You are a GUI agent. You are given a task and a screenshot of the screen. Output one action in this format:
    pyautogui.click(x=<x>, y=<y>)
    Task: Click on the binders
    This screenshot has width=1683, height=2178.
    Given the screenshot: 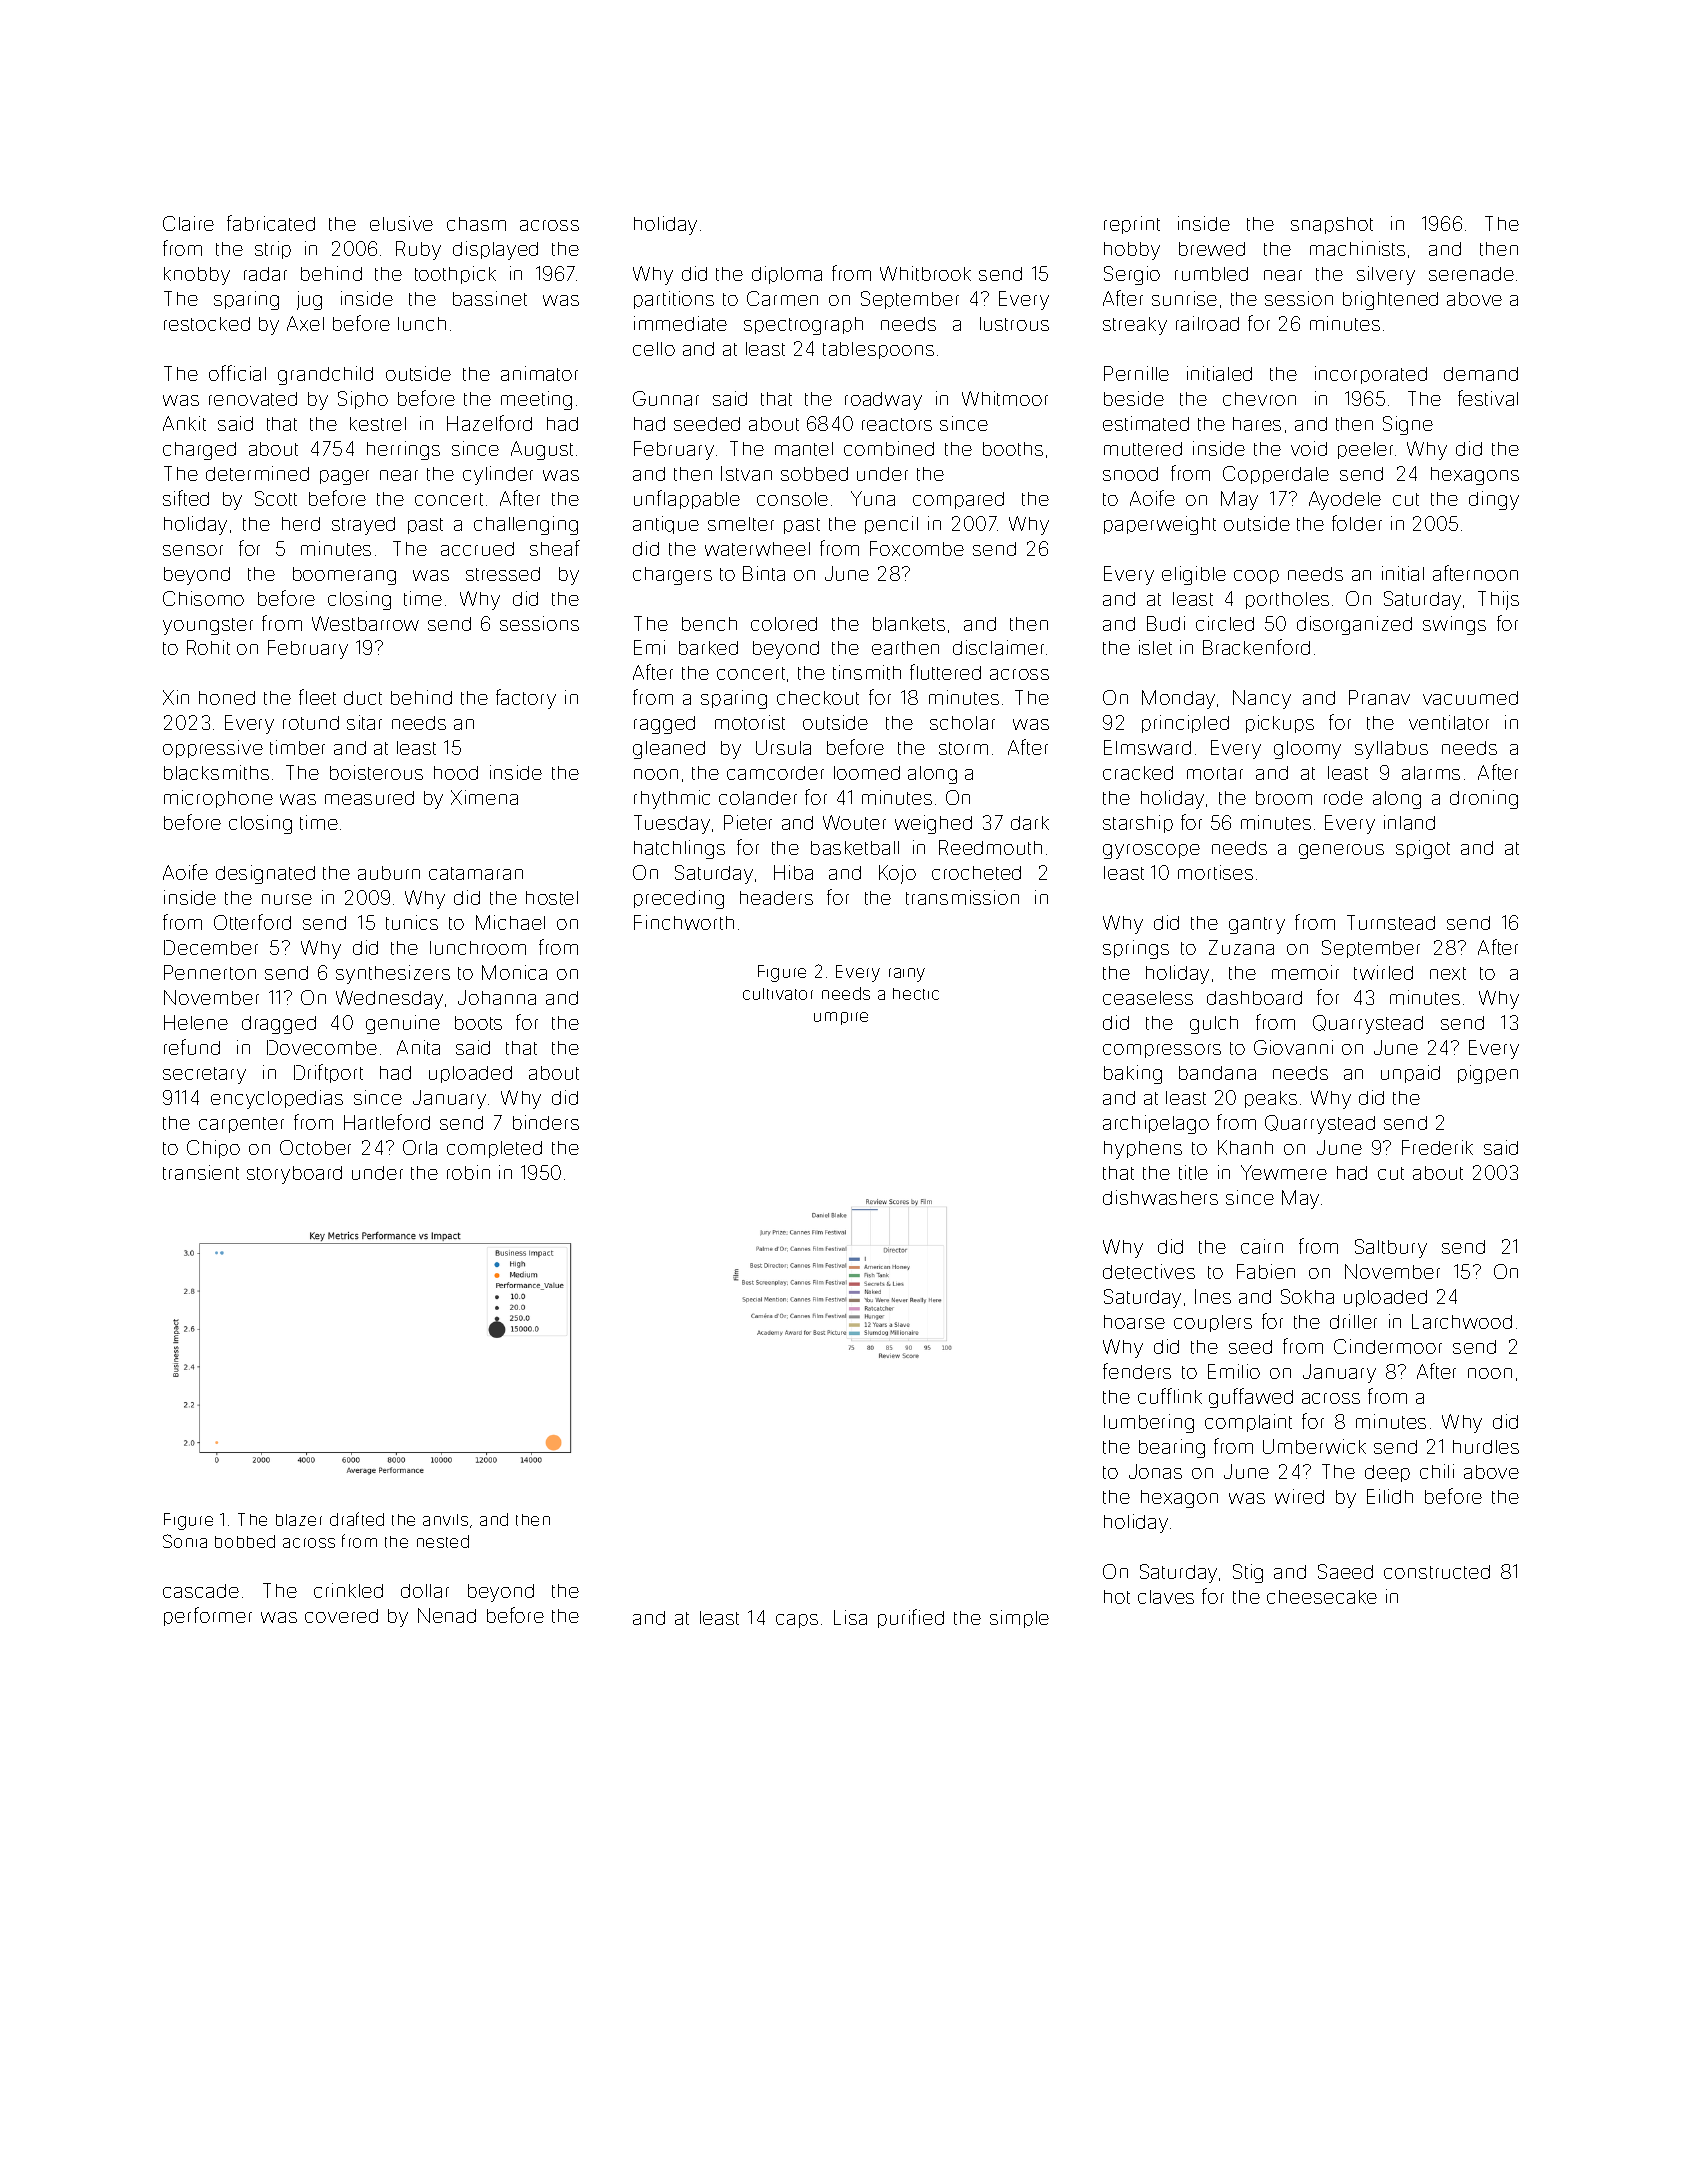 What is the action you would take?
    pyautogui.click(x=546, y=1122)
